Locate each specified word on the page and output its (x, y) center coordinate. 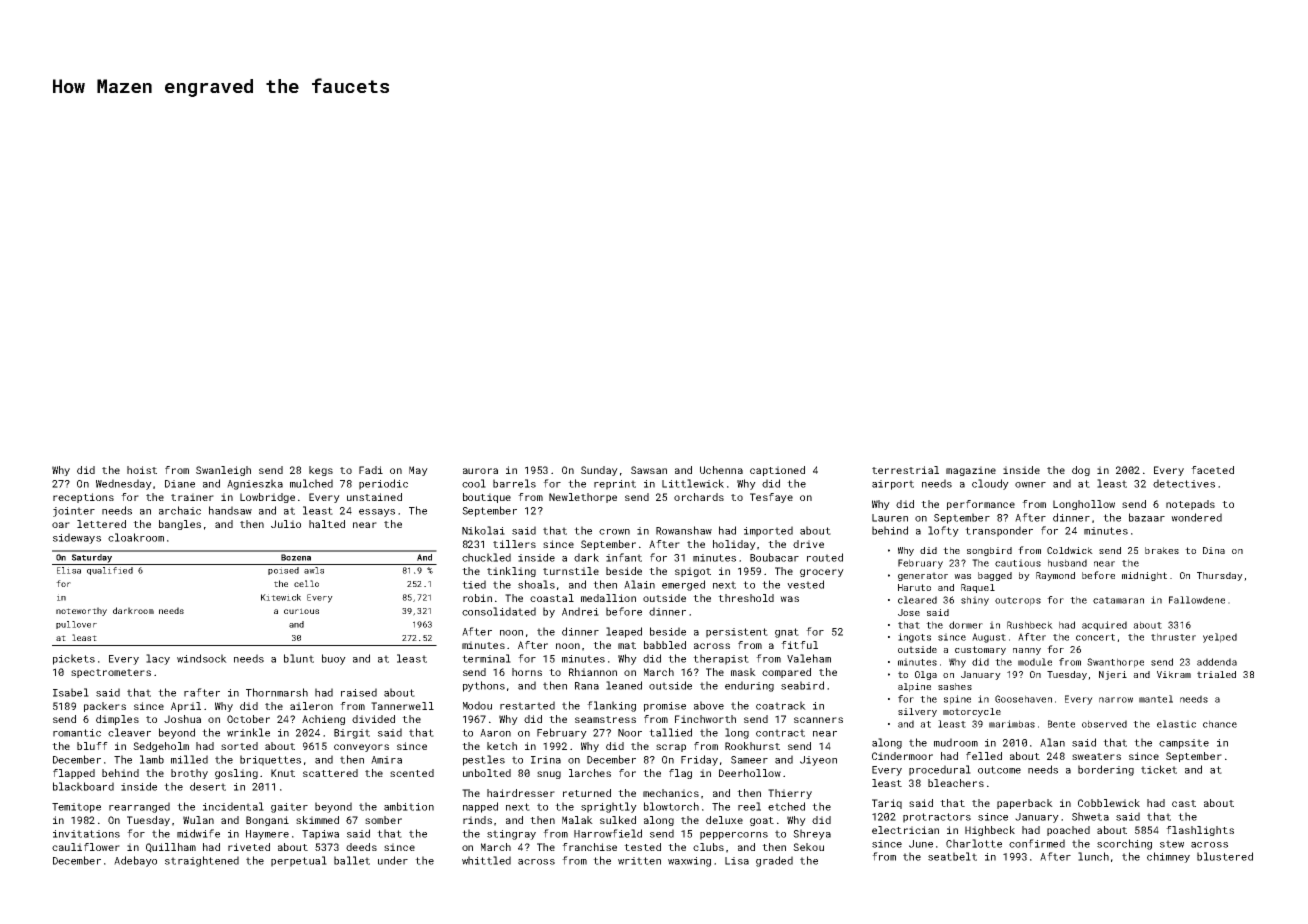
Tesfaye (771, 498)
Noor (630, 733)
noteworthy (81, 611)
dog (1081, 471)
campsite (1184, 744)
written (639, 861)
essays (377, 513)
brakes (1162, 550)
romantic (77, 733)
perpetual (299, 861)
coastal (552, 598)
